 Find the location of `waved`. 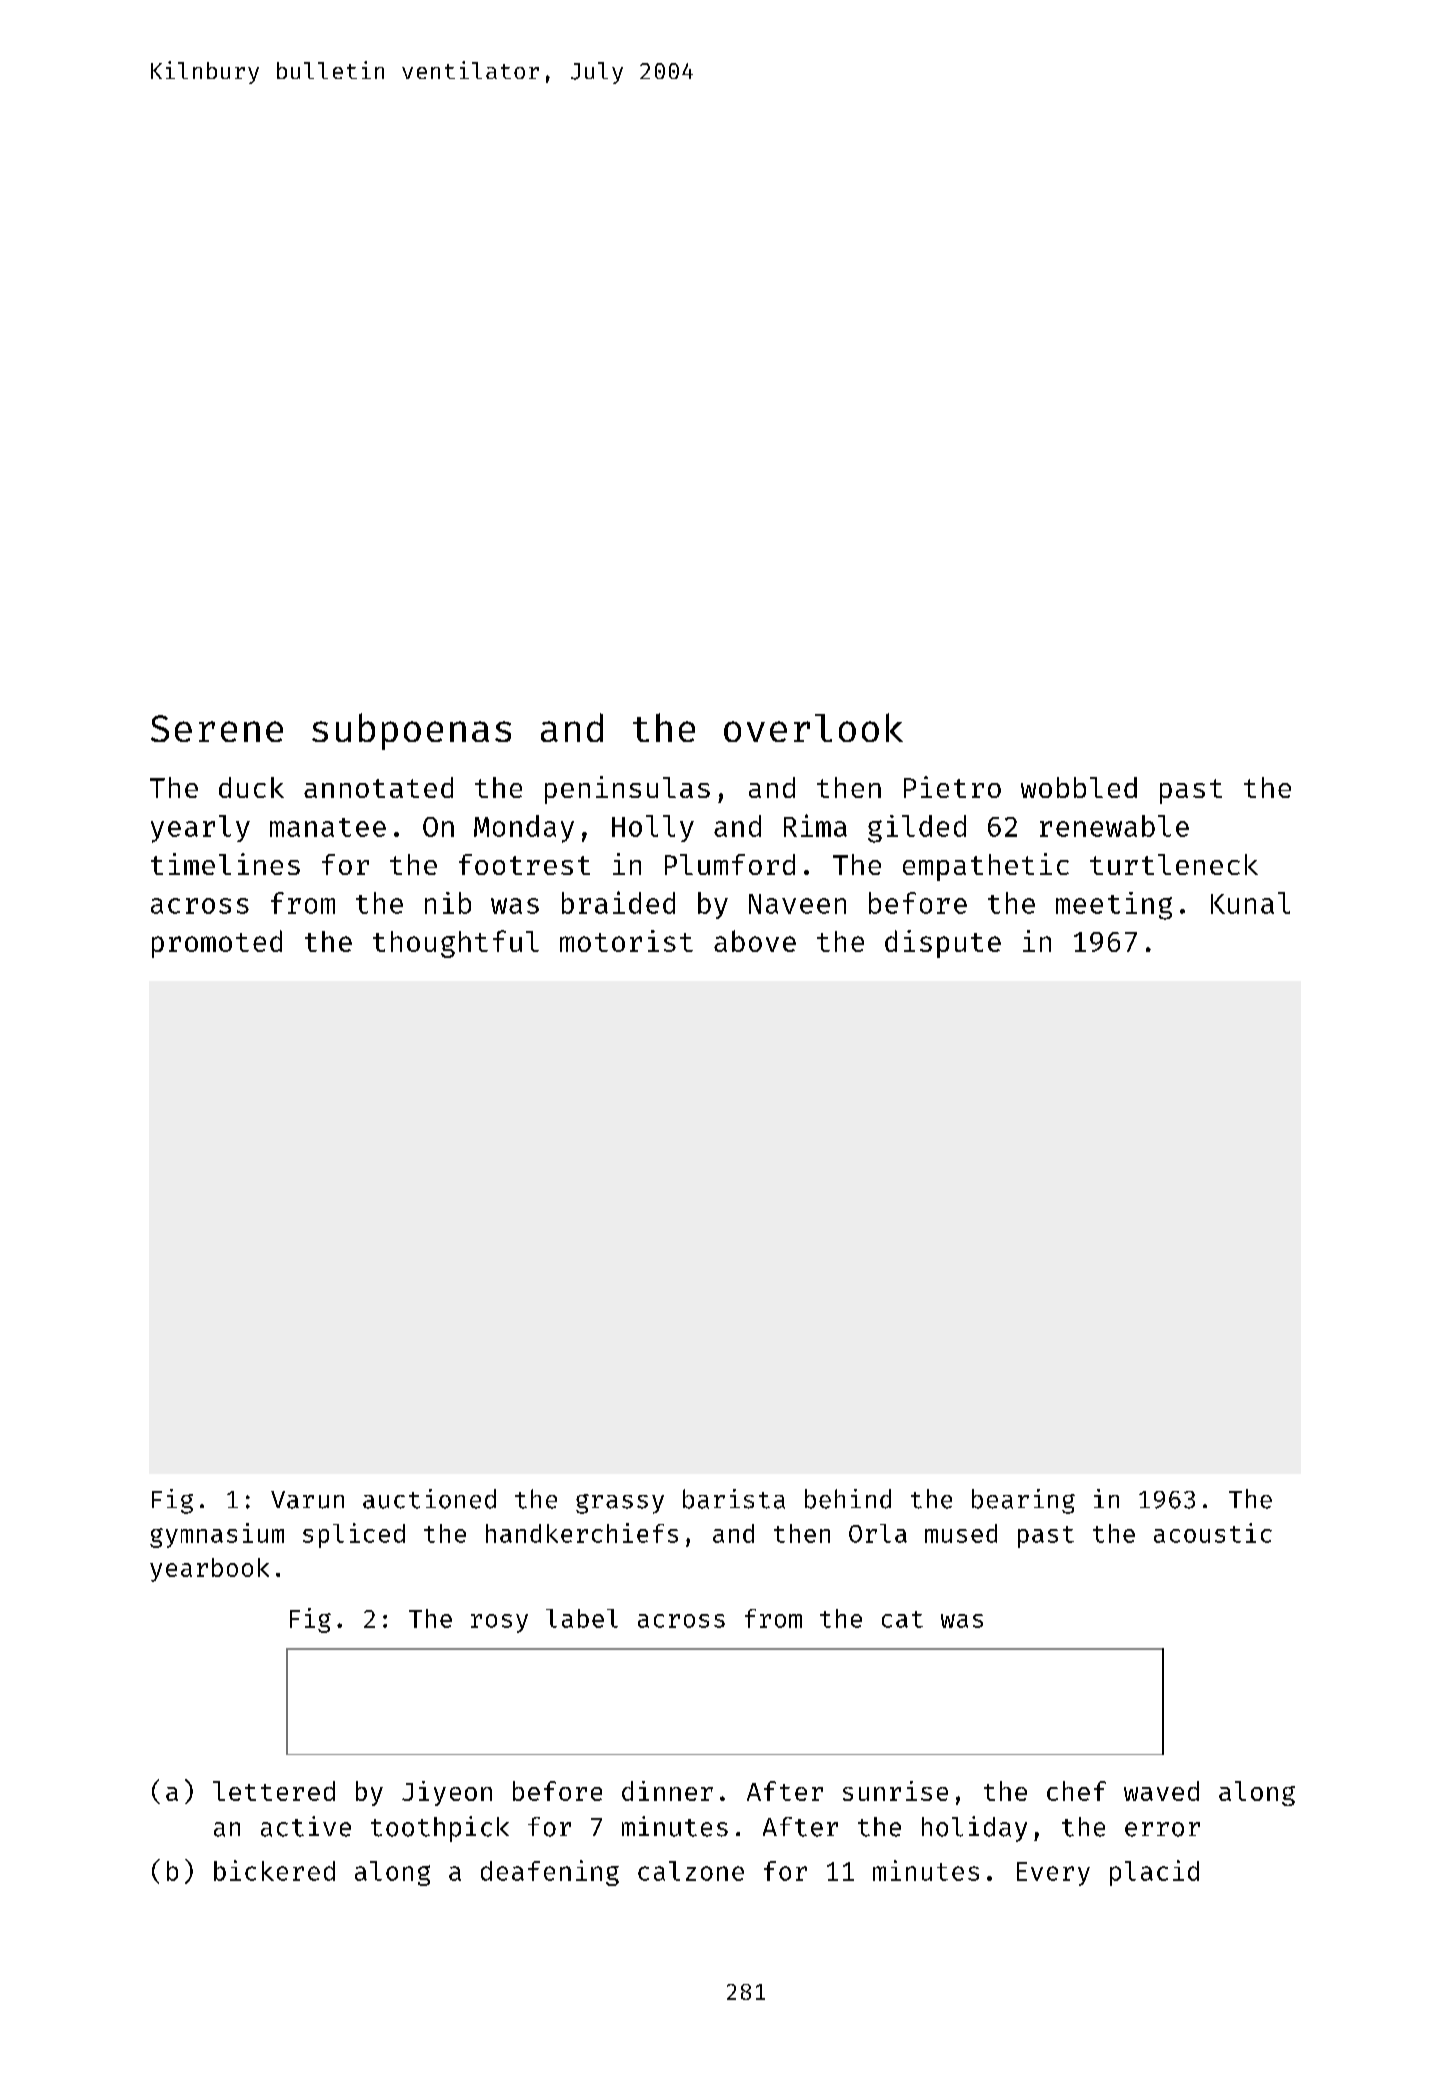

waved is located at coordinates (1161, 1791).
